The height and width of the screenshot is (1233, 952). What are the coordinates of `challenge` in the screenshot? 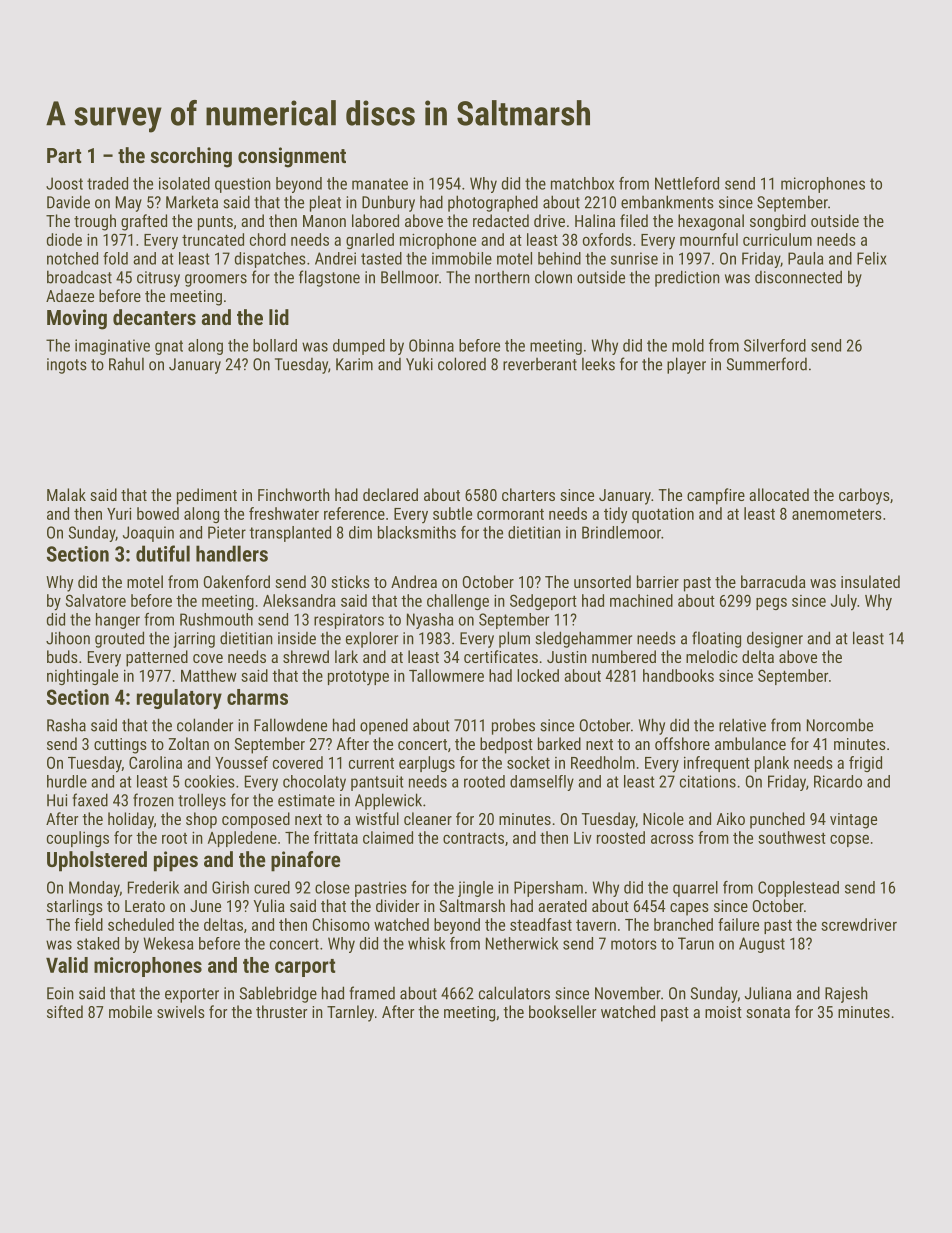 It's located at (458, 602).
